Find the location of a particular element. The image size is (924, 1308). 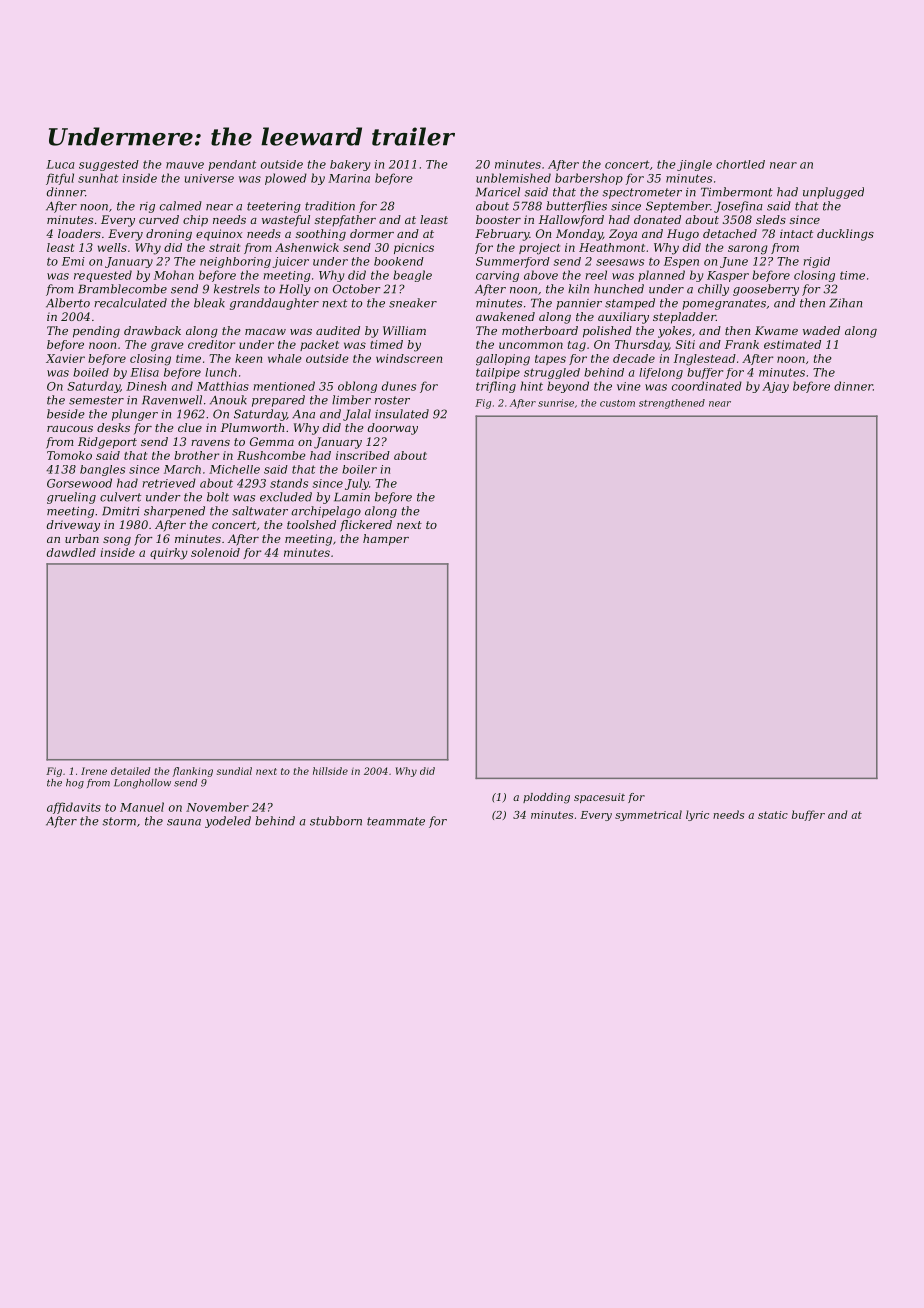

Ajay is located at coordinates (775, 387).
